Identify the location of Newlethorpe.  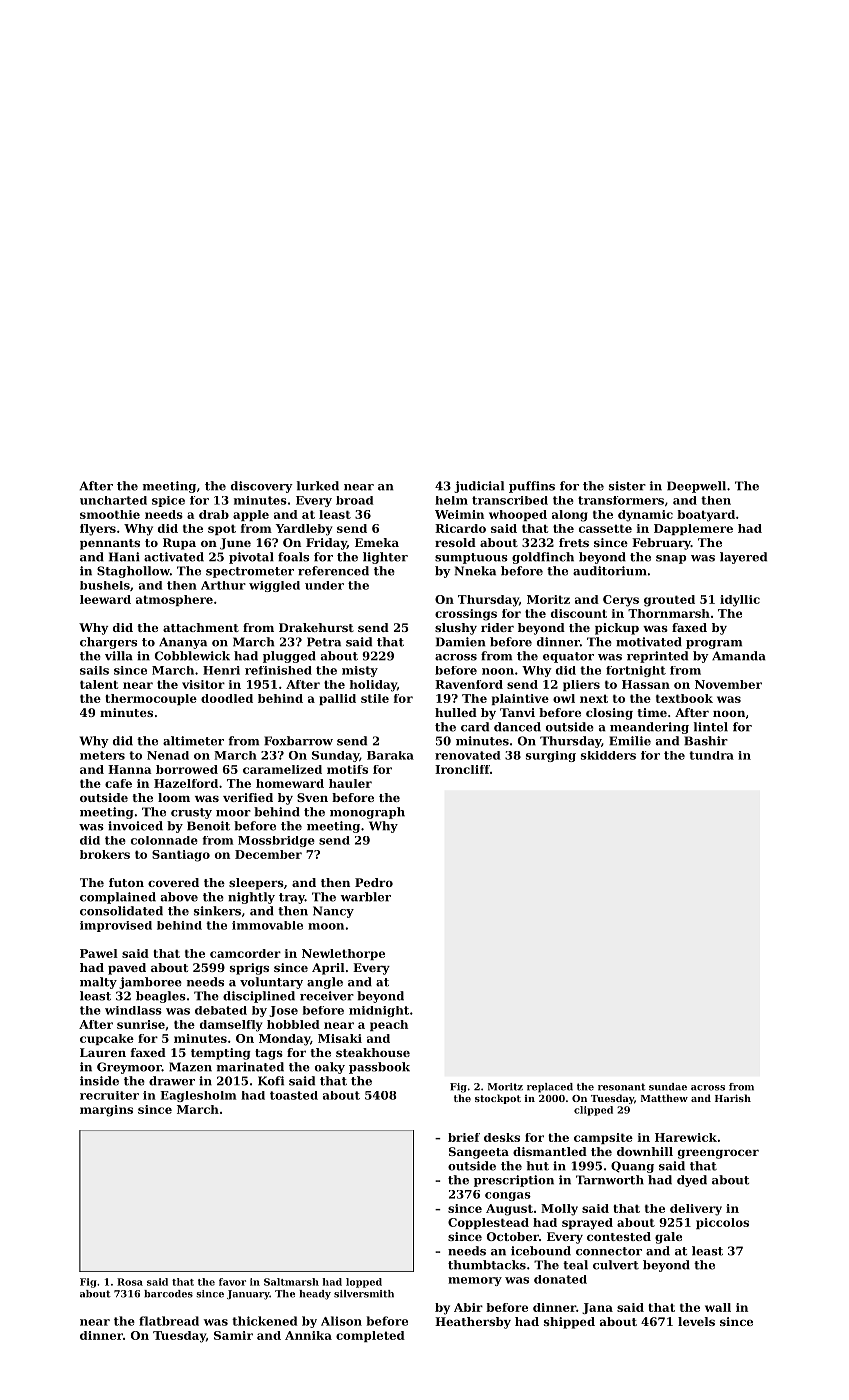
(343, 954).
